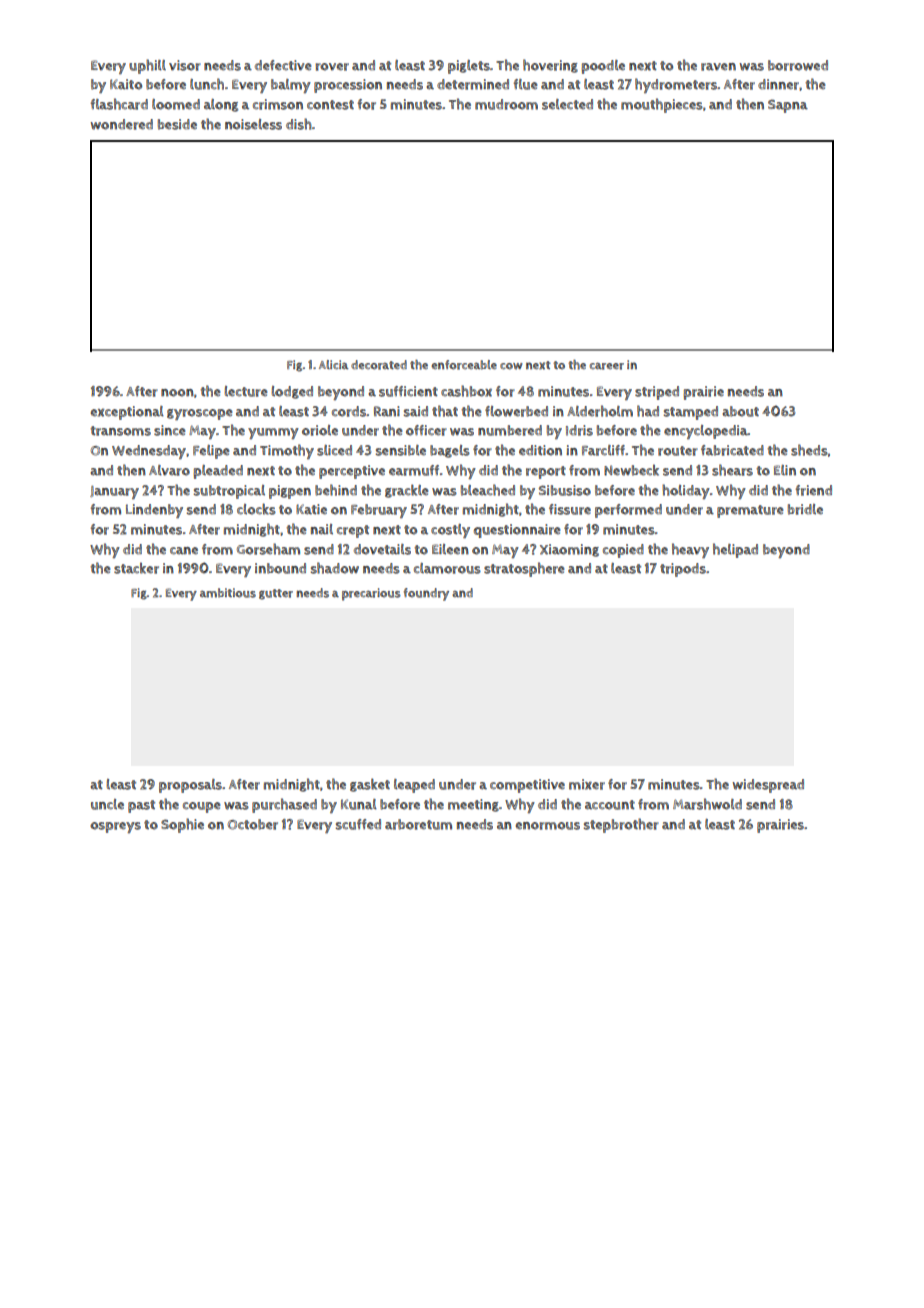 Image resolution: width=924 pixels, height=1308 pixels. I want to click on poodle, so click(603, 67).
